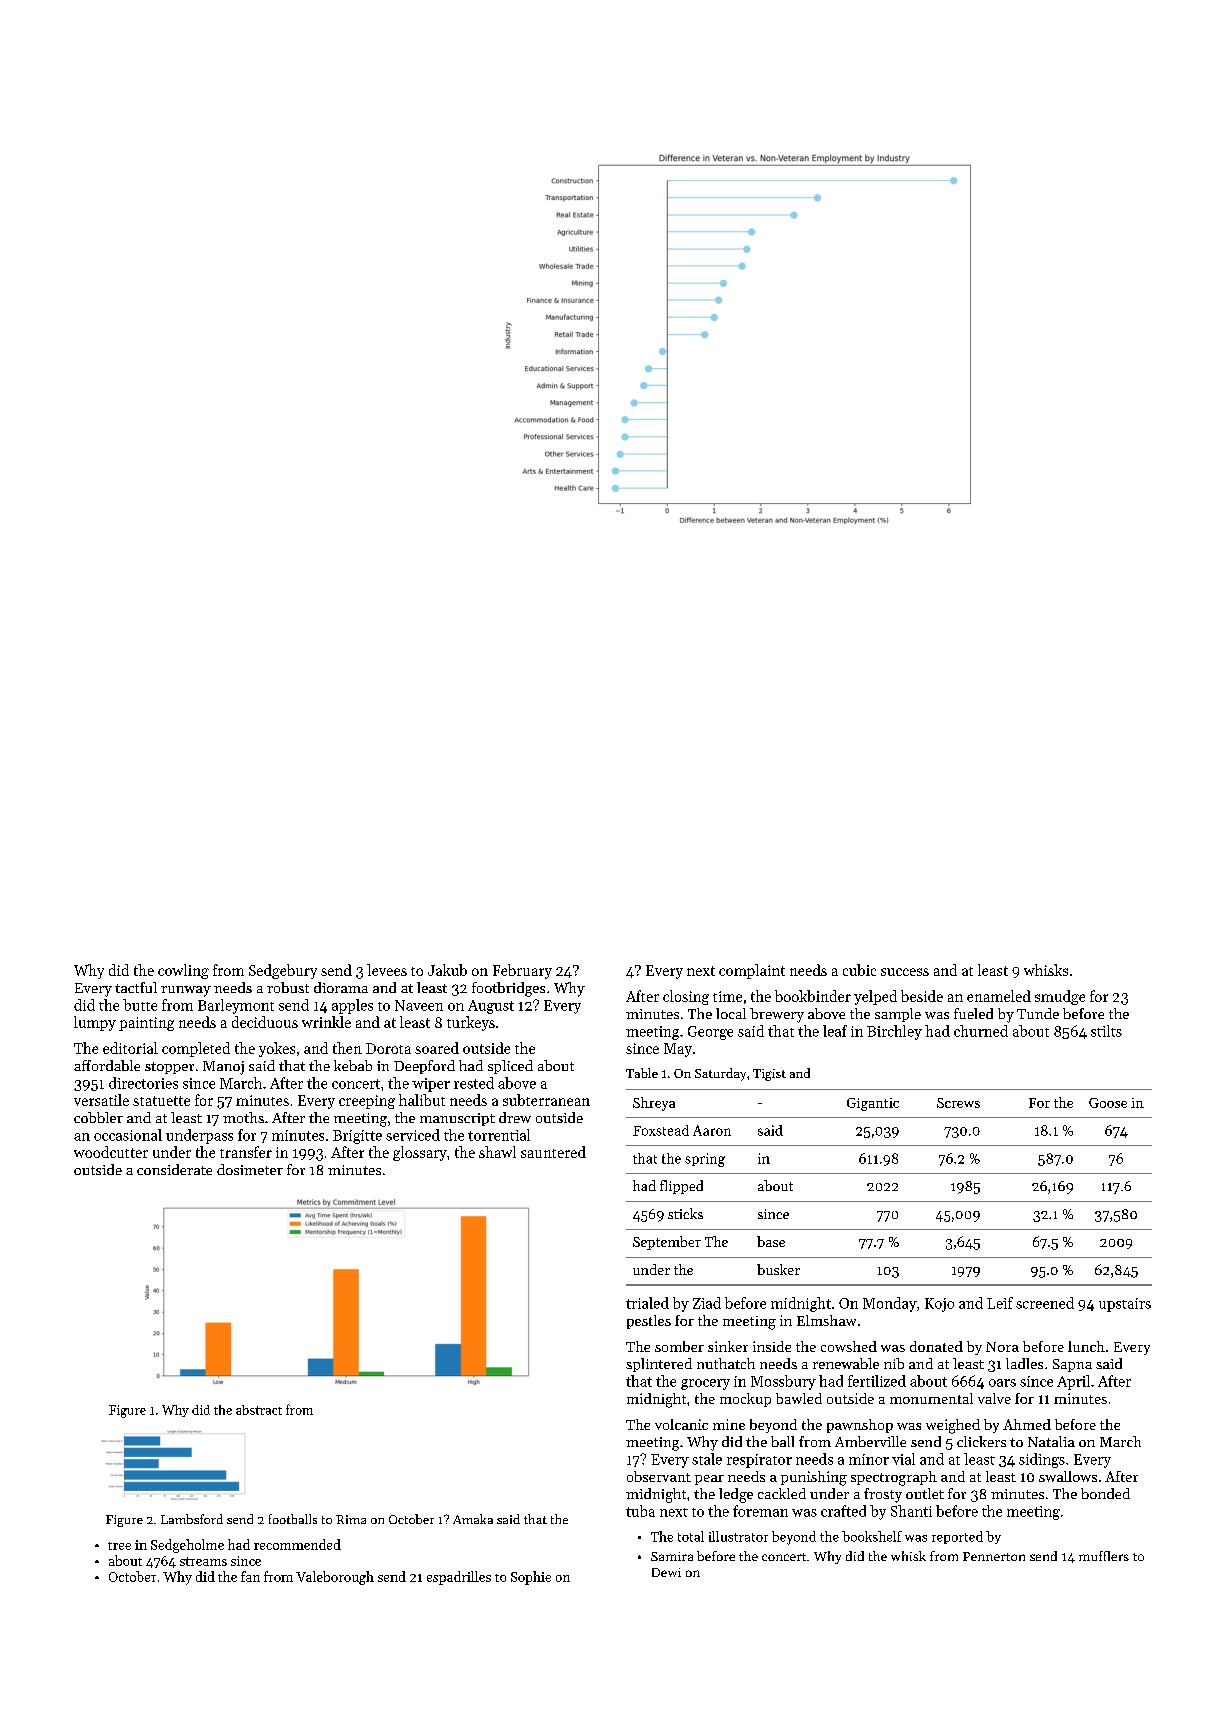  I want to click on trialed, so click(647, 1303).
